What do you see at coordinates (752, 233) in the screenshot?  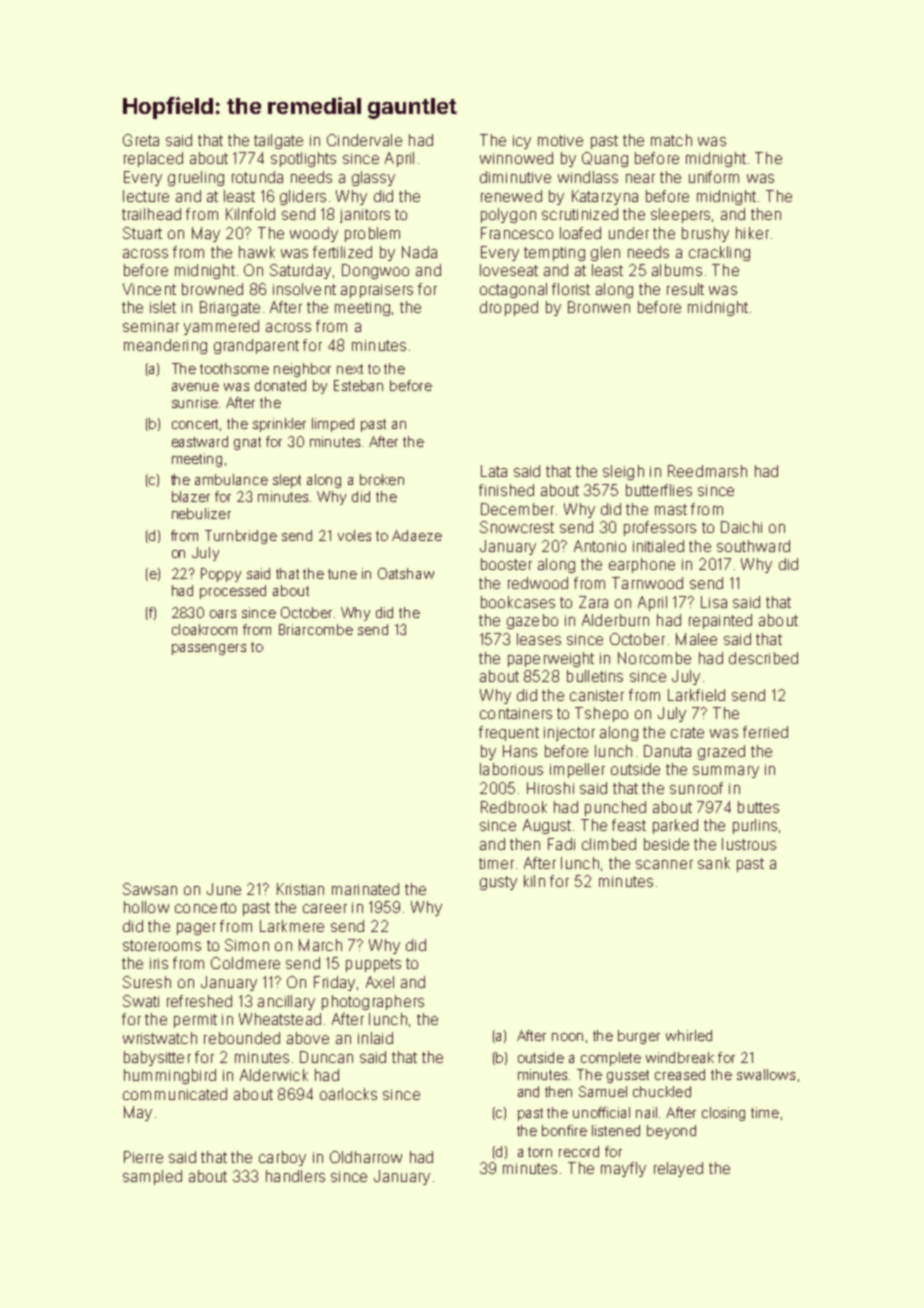 I see `hiker` at bounding box center [752, 233].
